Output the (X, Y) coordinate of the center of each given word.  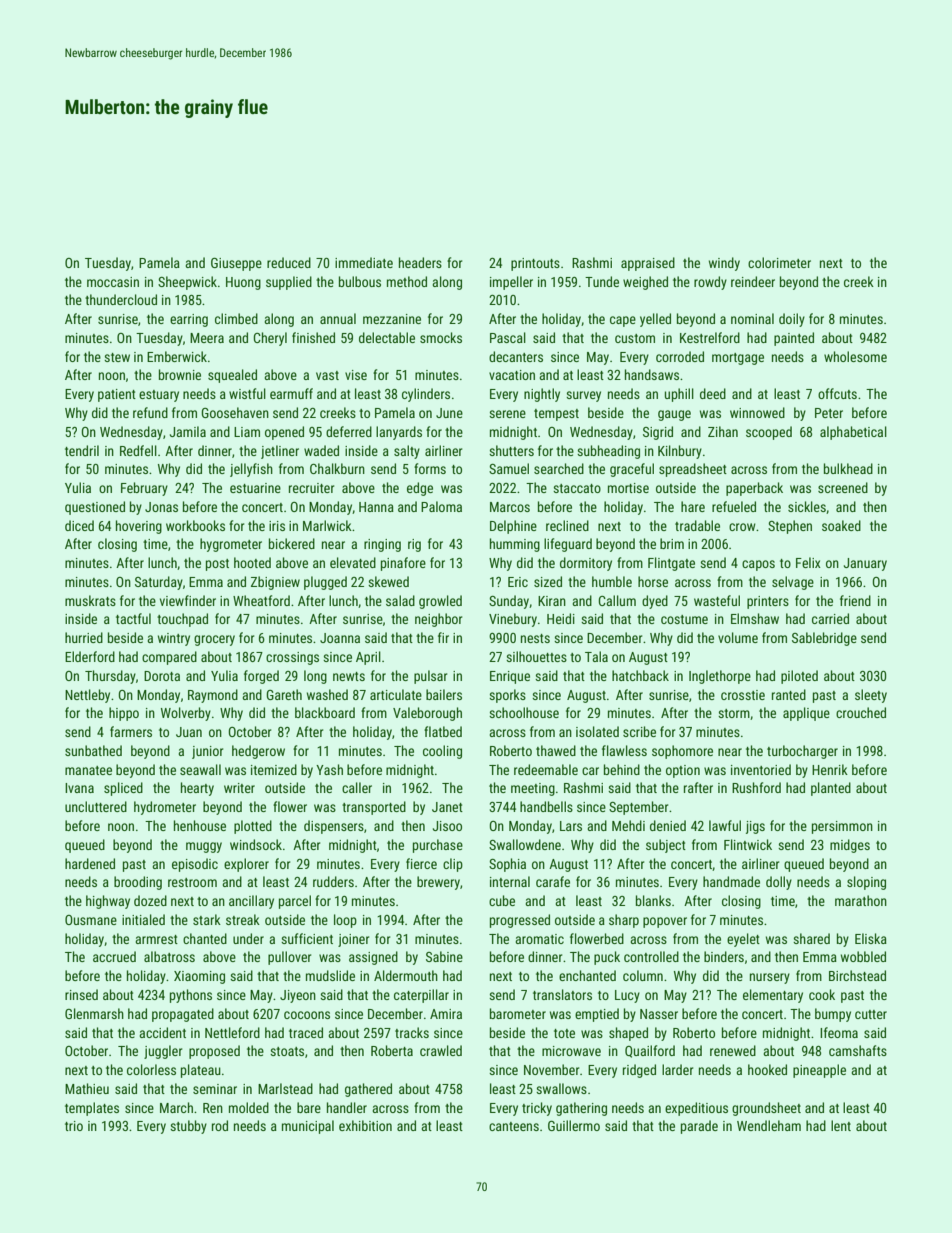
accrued (114, 956)
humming (515, 545)
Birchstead (857, 975)
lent (841, 1125)
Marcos (510, 507)
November (551, 1069)
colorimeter (779, 262)
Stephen (790, 527)
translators (562, 994)
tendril (82, 450)
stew (117, 357)
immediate (364, 262)
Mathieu (87, 1088)
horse (653, 581)
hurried (84, 637)
